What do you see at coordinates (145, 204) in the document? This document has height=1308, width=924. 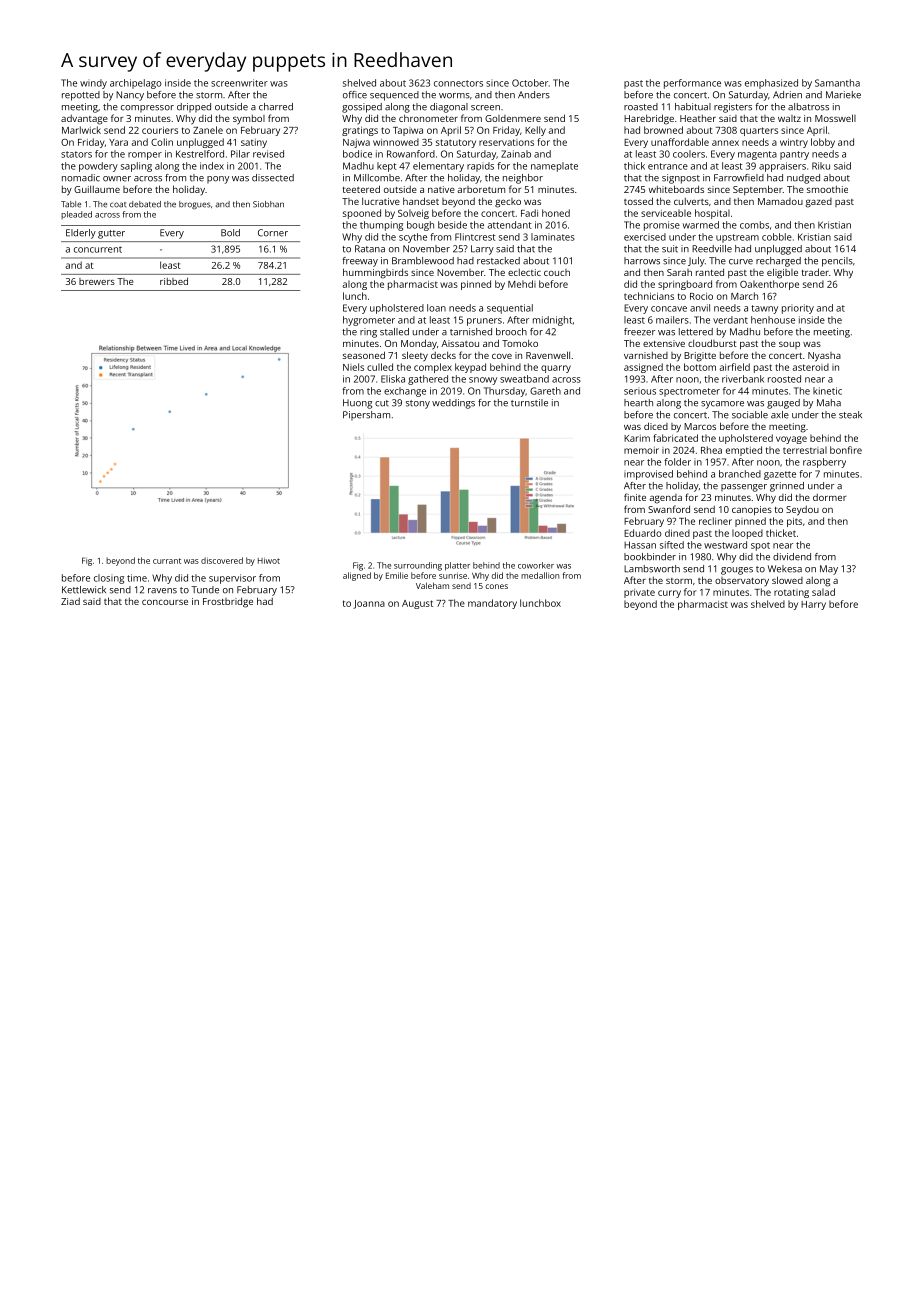 I see `debated` at bounding box center [145, 204].
